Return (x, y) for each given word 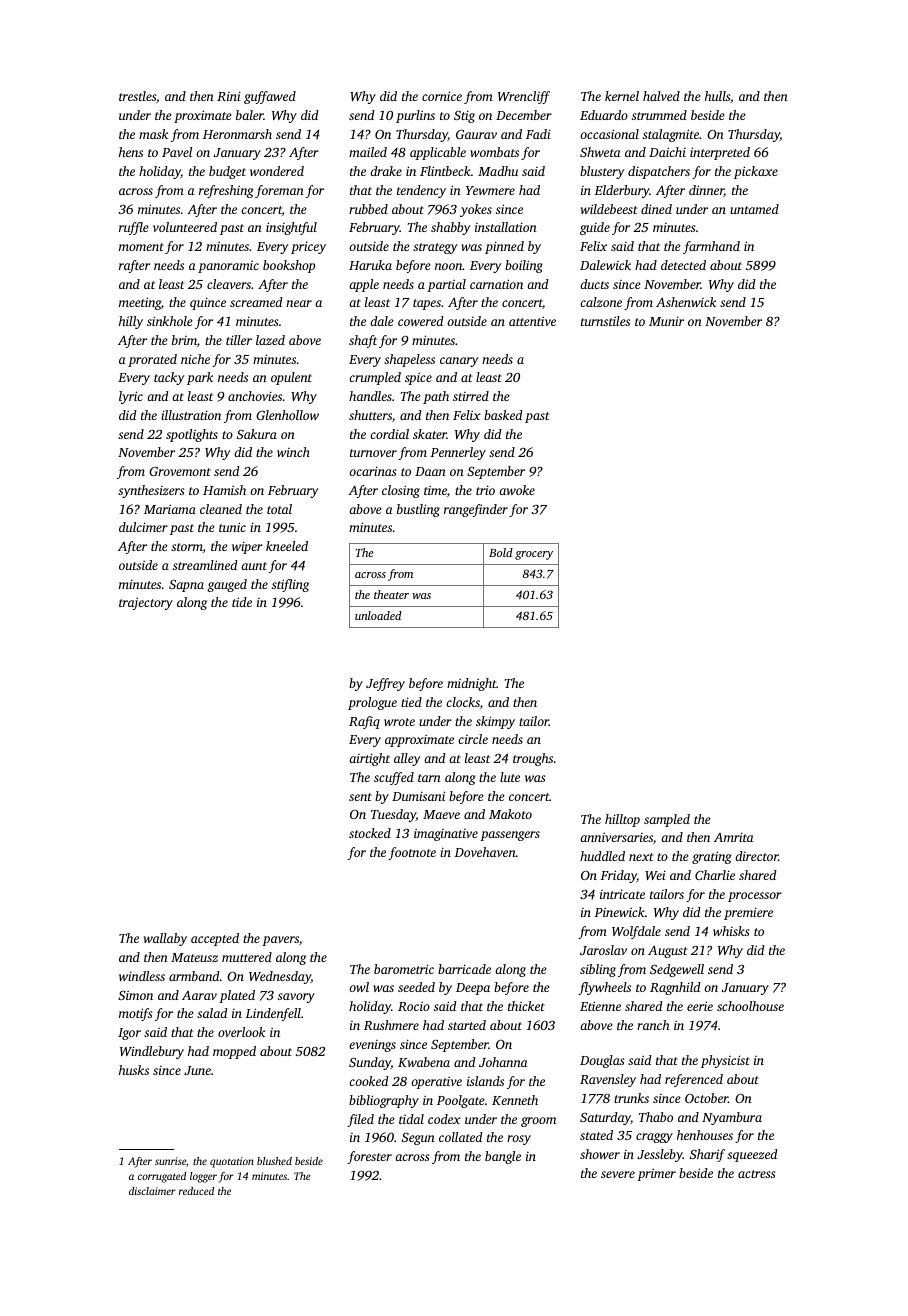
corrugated (162, 1177)
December (524, 115)
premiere (748, 913)
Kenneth (515, 1100)
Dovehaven (485, 852)
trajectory (146, 603)
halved (661, 96)
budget (227, 172)
